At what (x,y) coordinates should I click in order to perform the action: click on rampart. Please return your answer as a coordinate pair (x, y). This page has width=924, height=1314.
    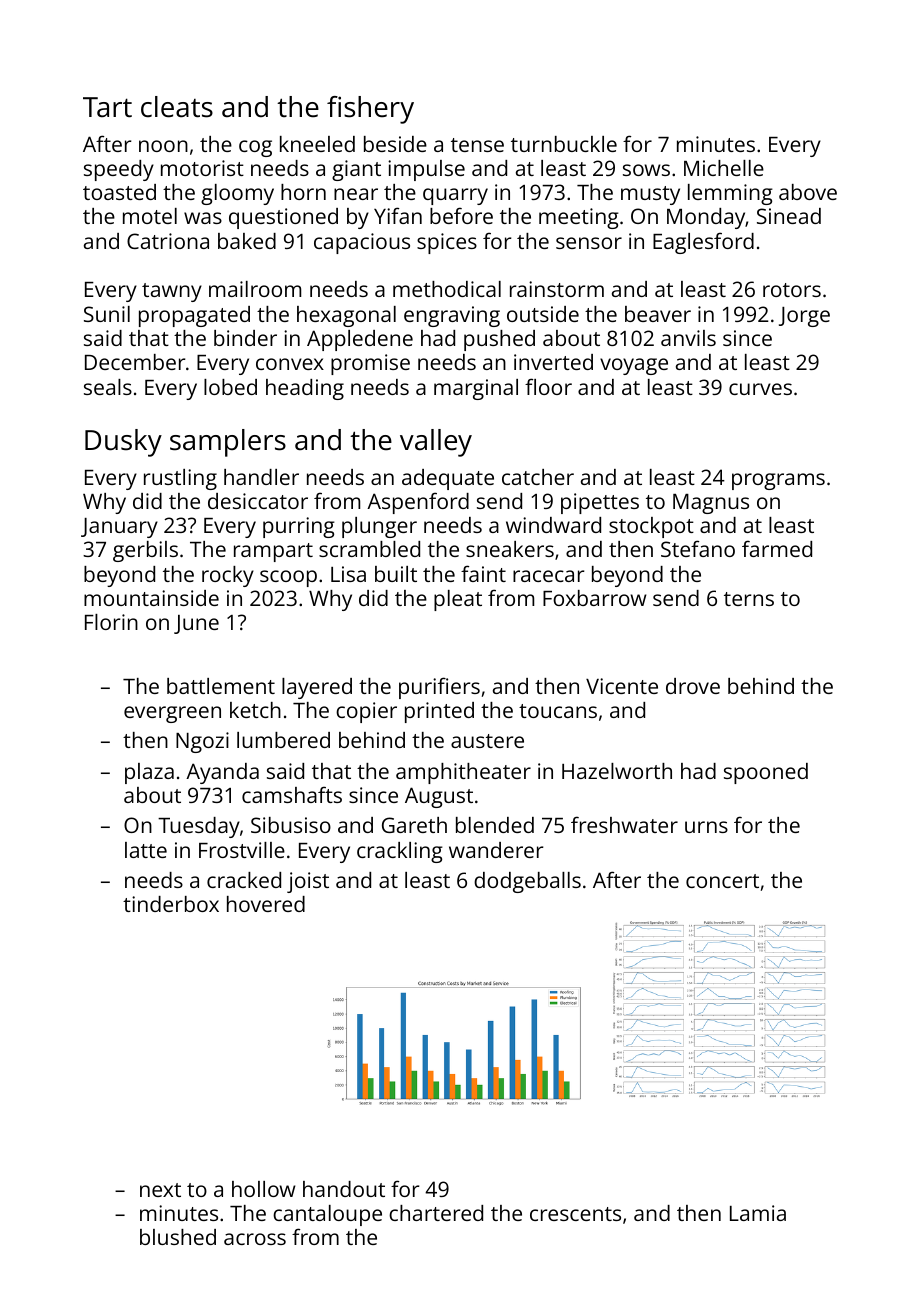
    Looking at the image, I should click on (273, 552).
